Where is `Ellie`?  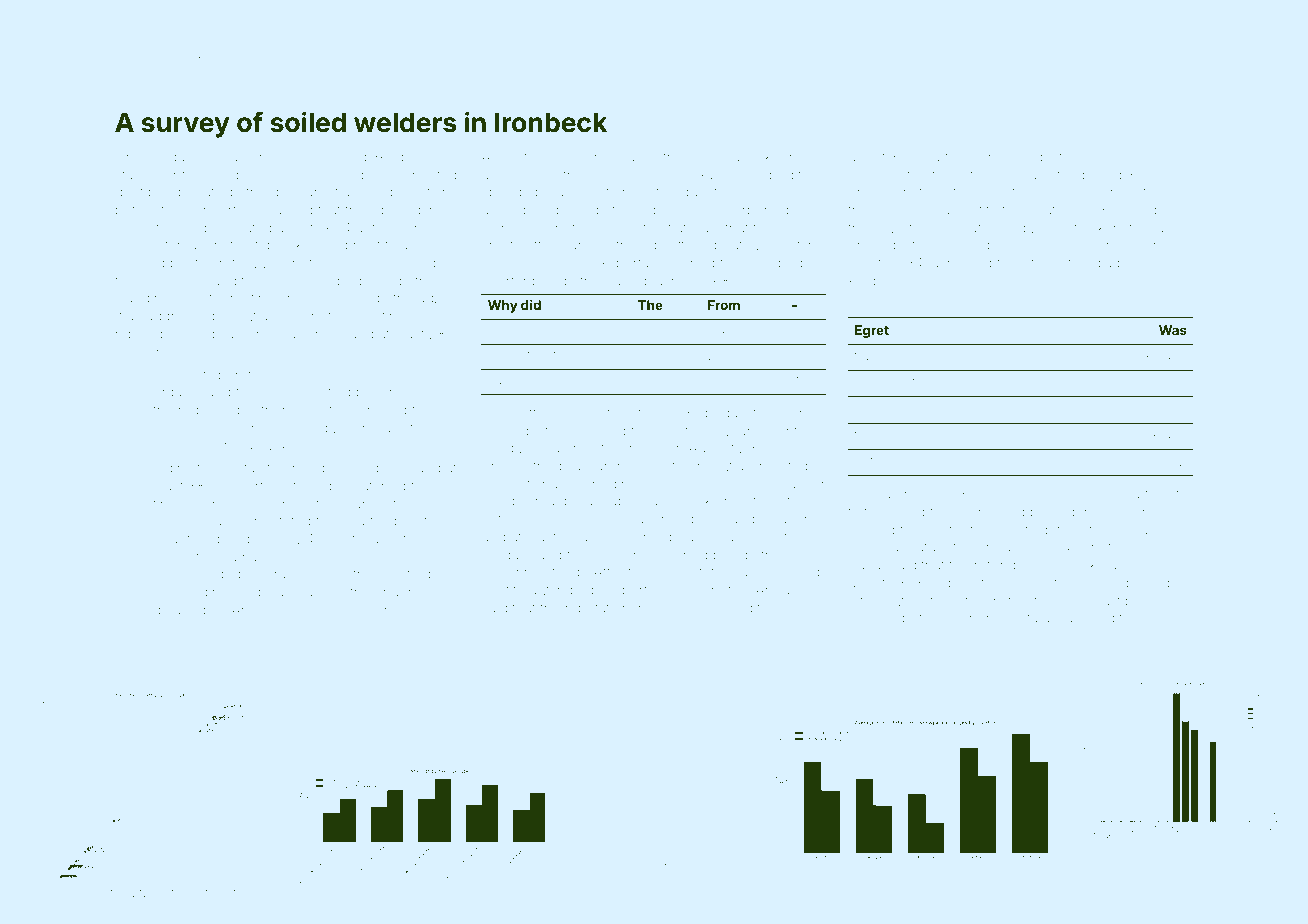 Ellie is located at coordinates (293, 156).
